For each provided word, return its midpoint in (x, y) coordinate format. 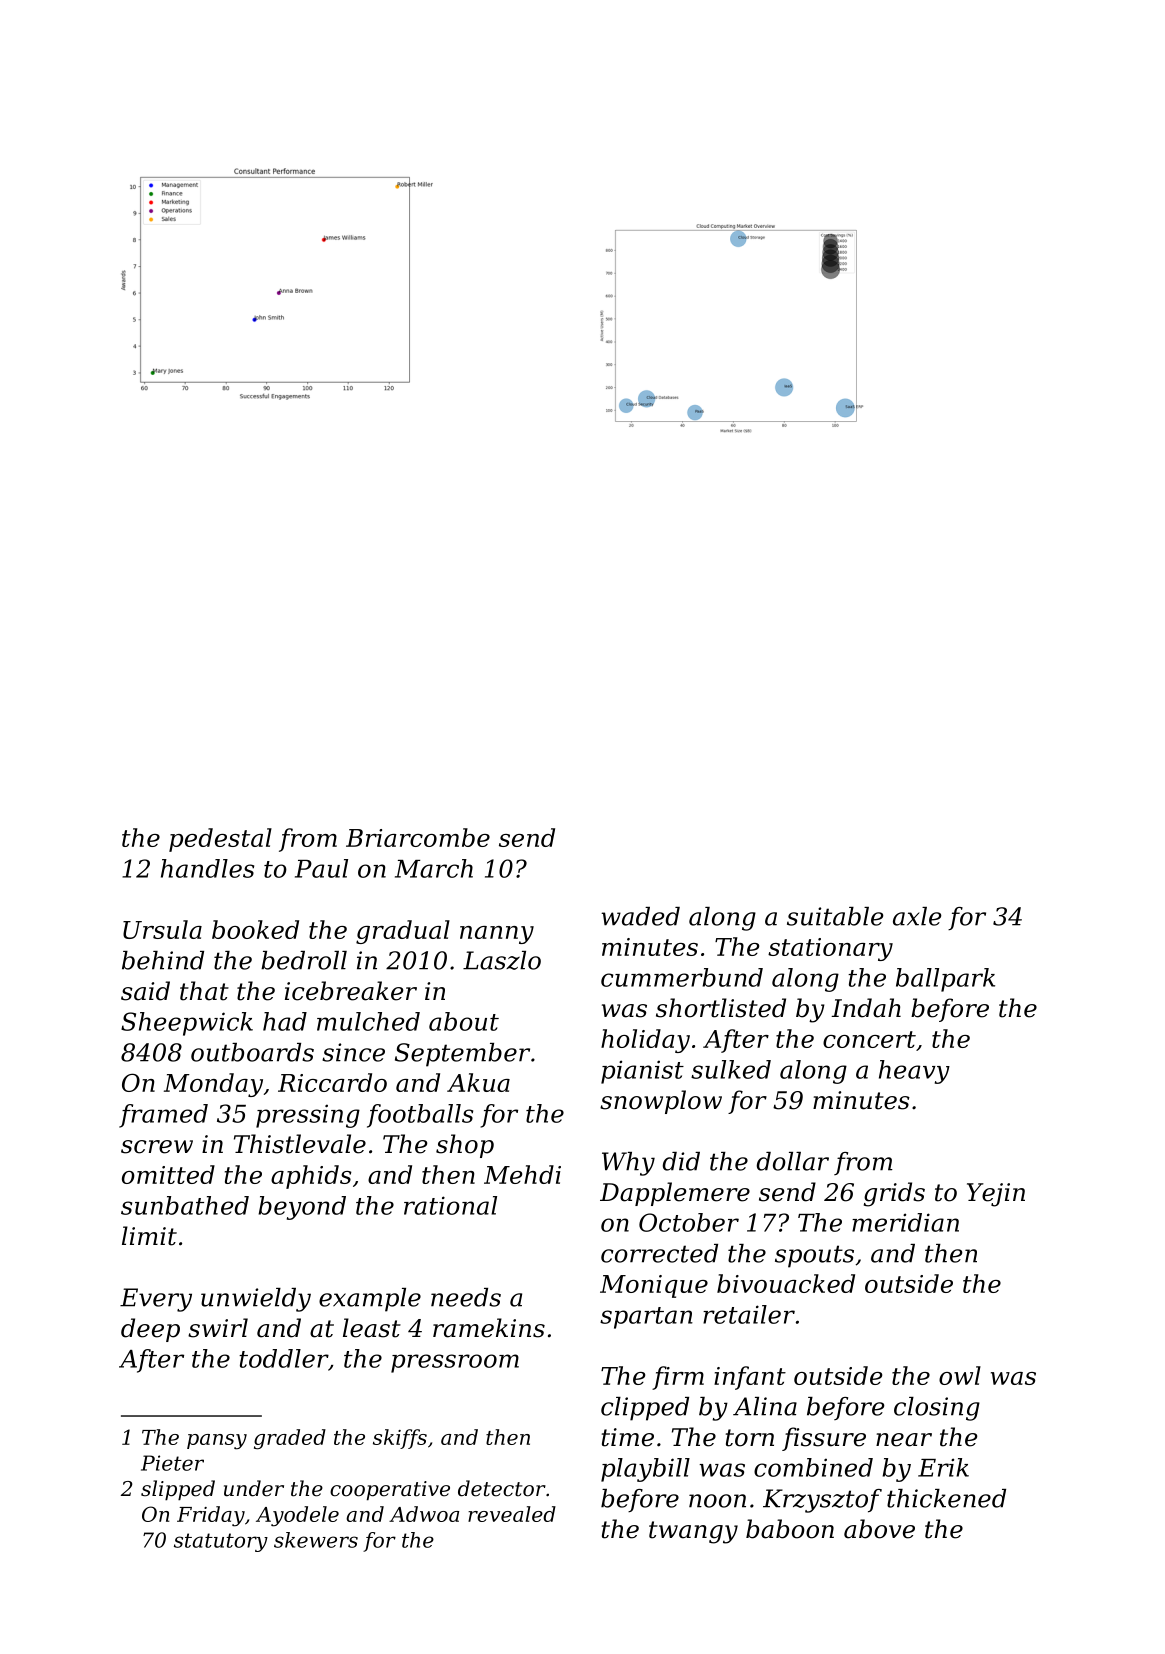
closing (937, 1409)
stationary (830, 949)
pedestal (220, 840)
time (628, 1437)
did (681, 1161)
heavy (914, 1072)
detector (502, 1488)
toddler (283, 1358)
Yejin (996, 1195)
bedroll (304, 960)
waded (640, 916)
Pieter (172, 1463)
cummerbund (682, 977)
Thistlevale (300, 1144)
